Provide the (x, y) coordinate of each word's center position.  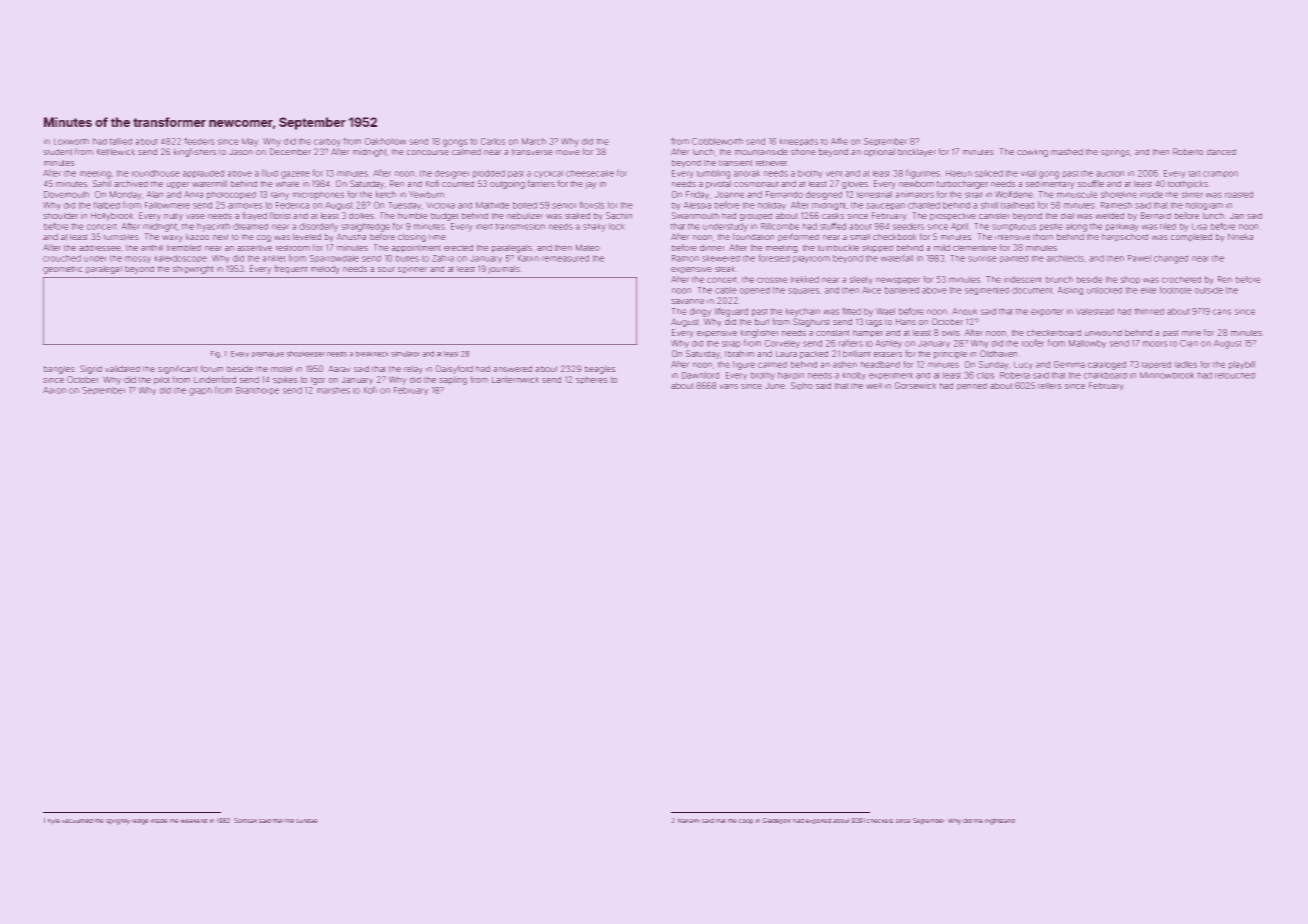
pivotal (718, 184)
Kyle (54, 821)
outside (1209, 290)
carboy (327, 142)
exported (818, 821)
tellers (1049, 385)
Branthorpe (257, 391)
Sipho (802, 386)
